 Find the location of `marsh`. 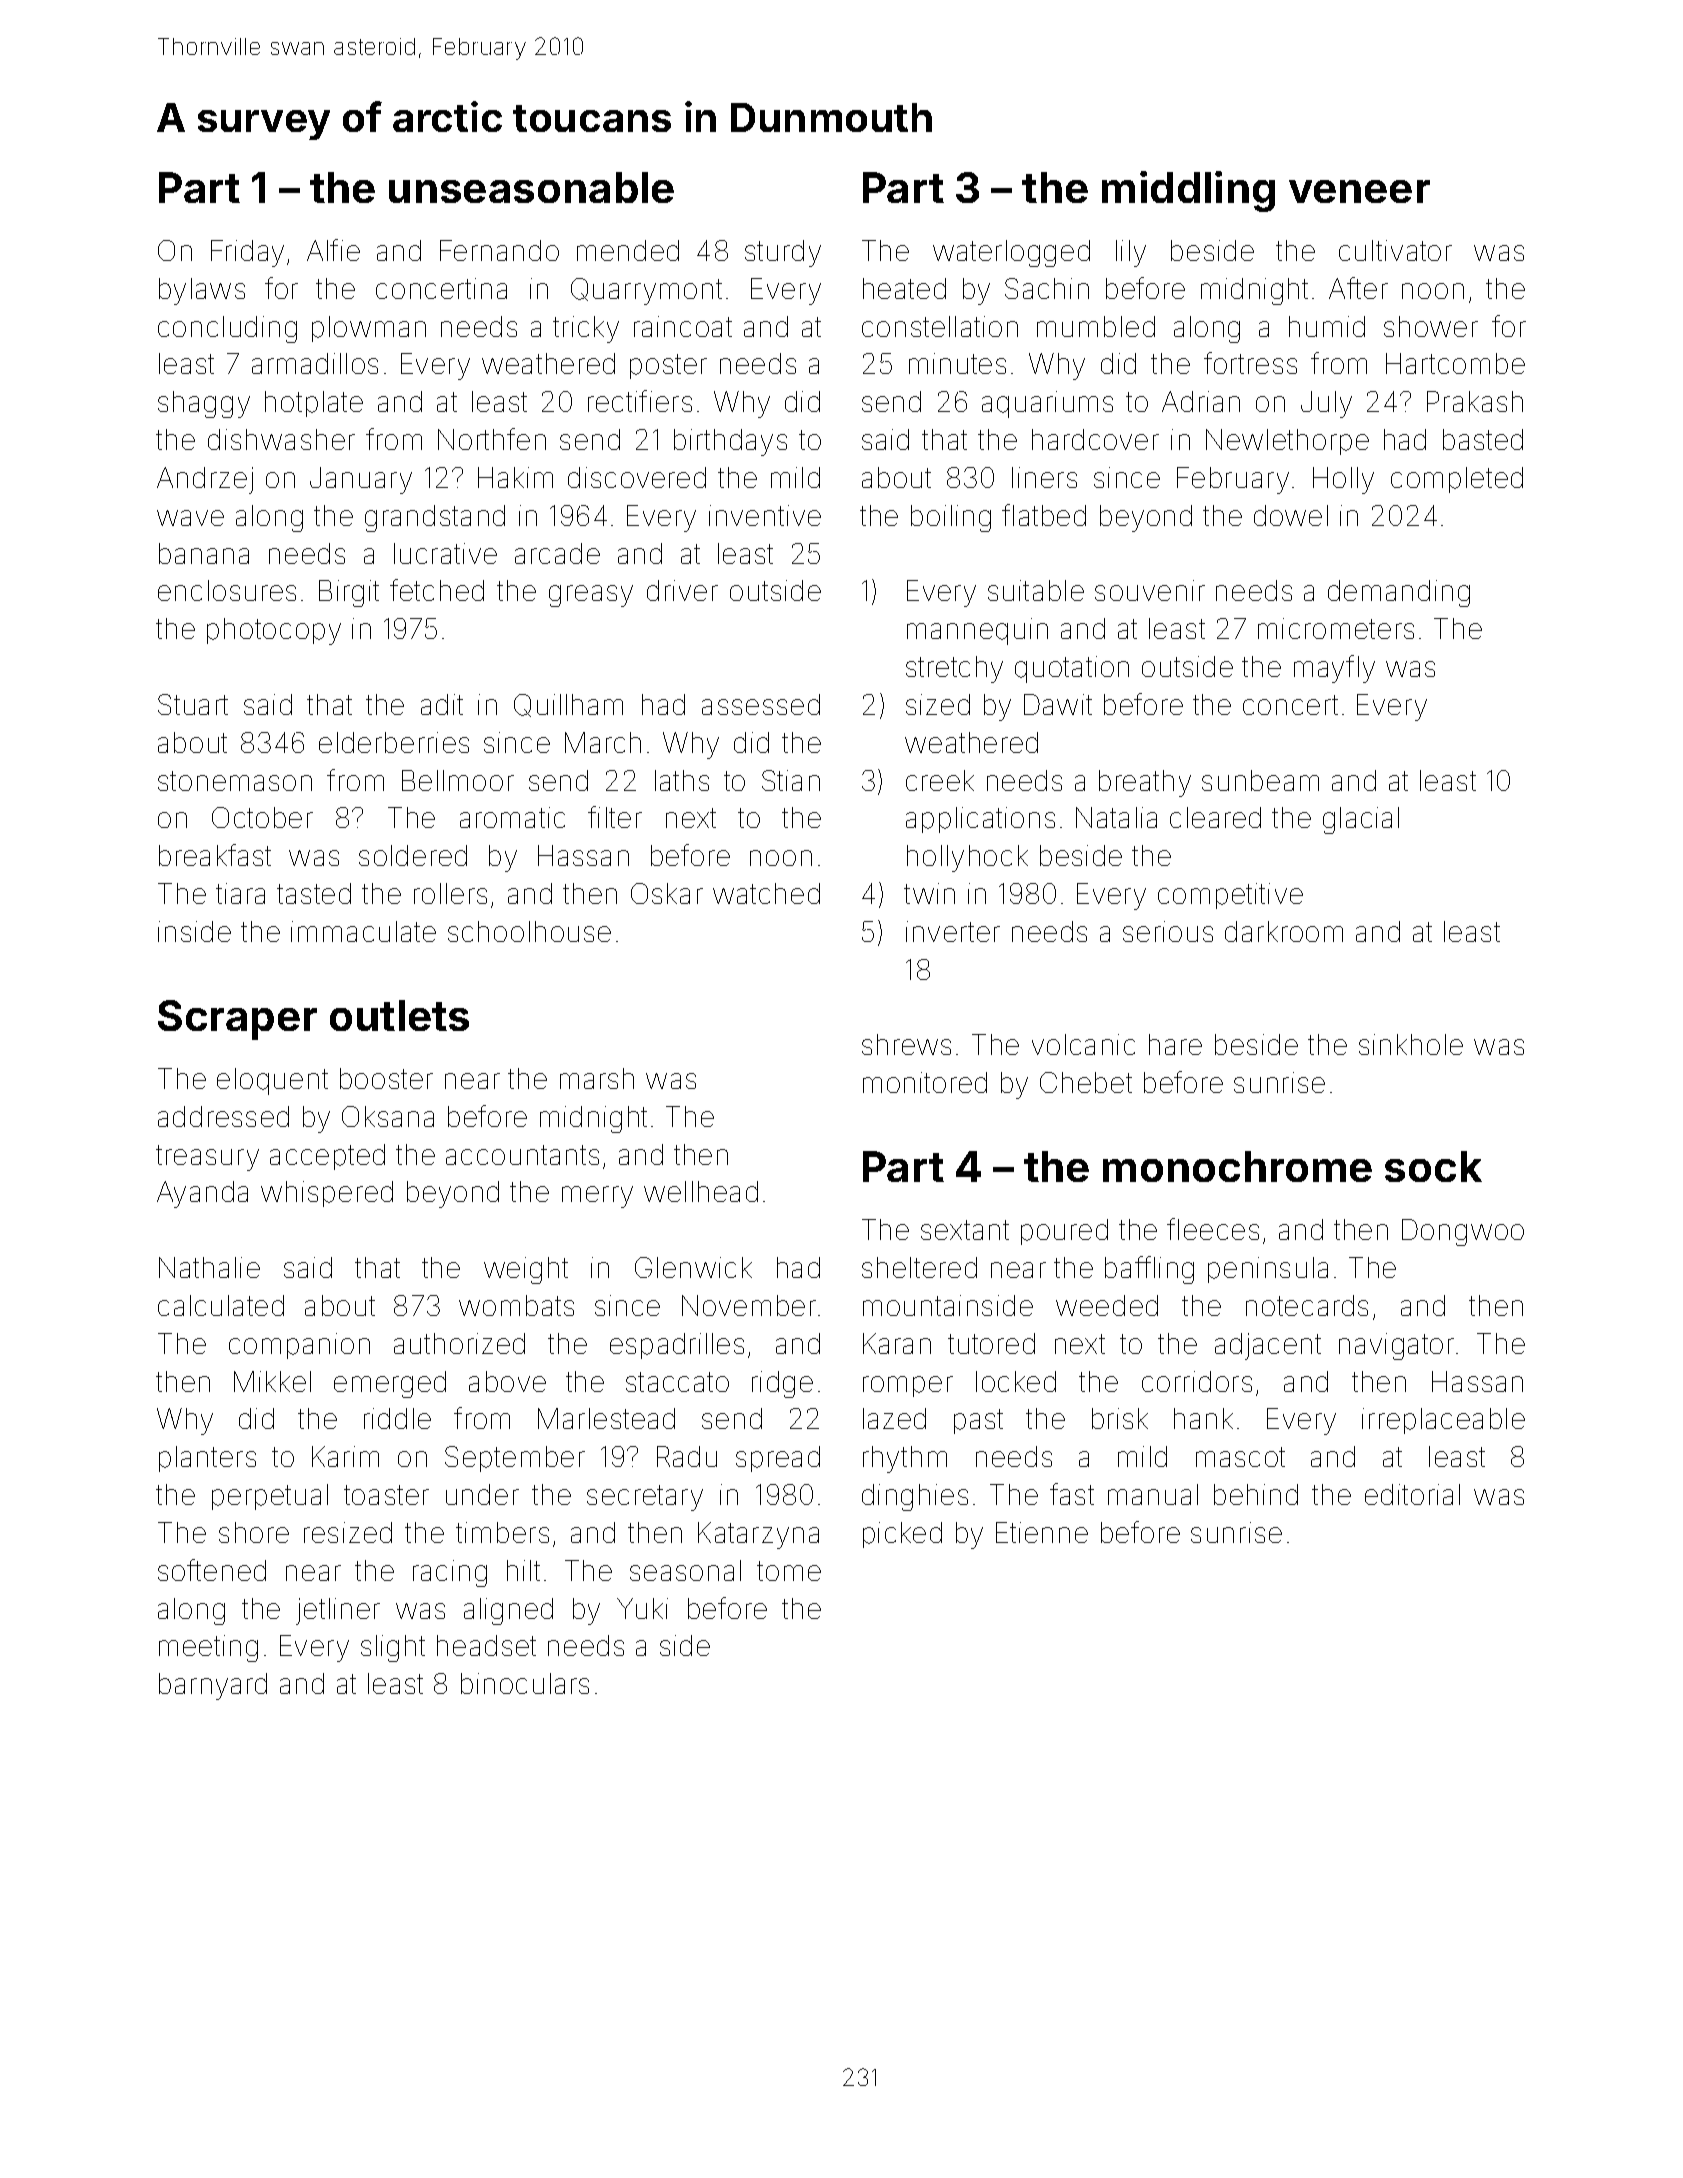

marsh is located at coordinates (597, 1078).
